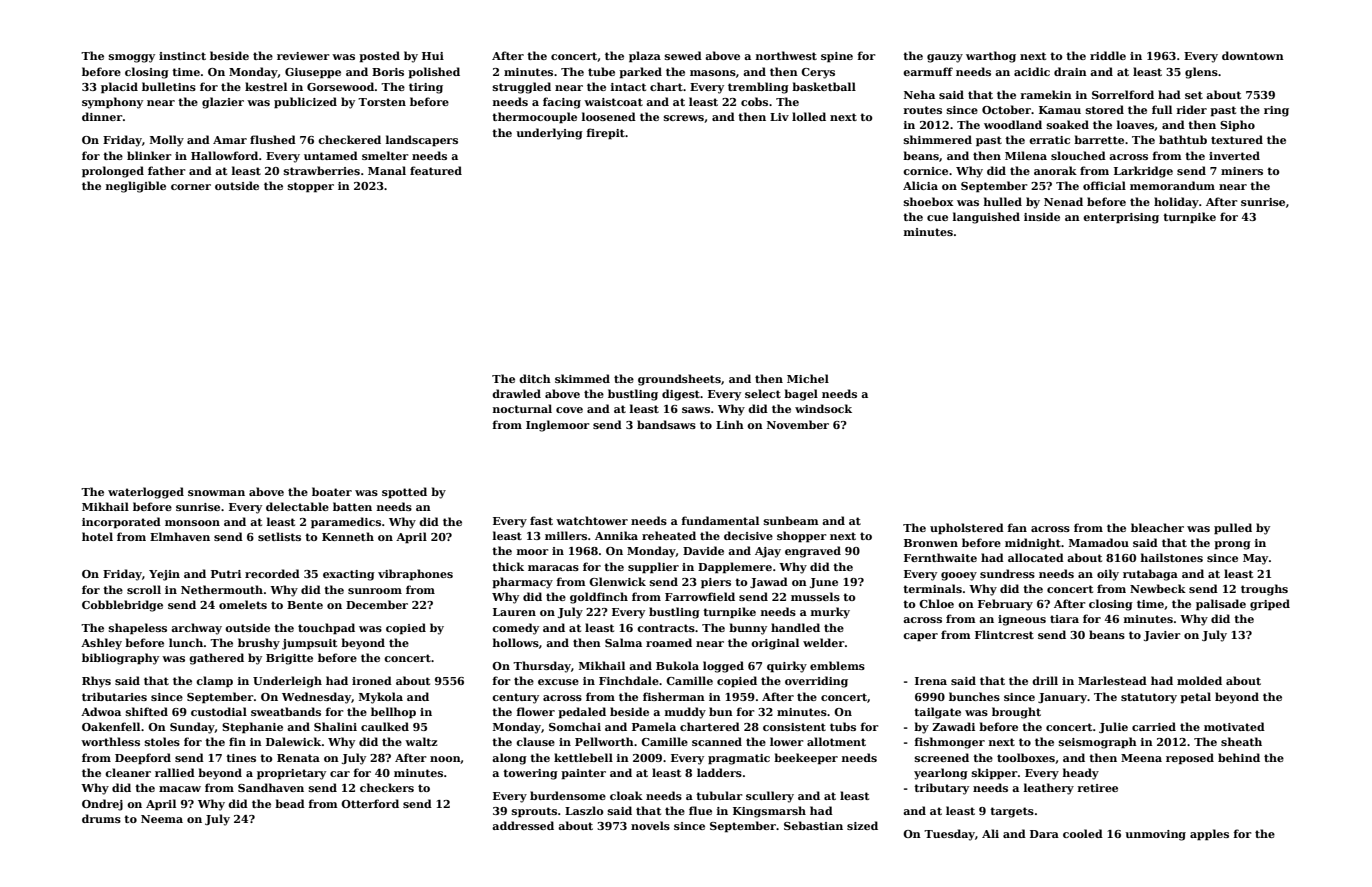 The image size is (1372, 887). I want to click on Yejin, so click(164, 575).
